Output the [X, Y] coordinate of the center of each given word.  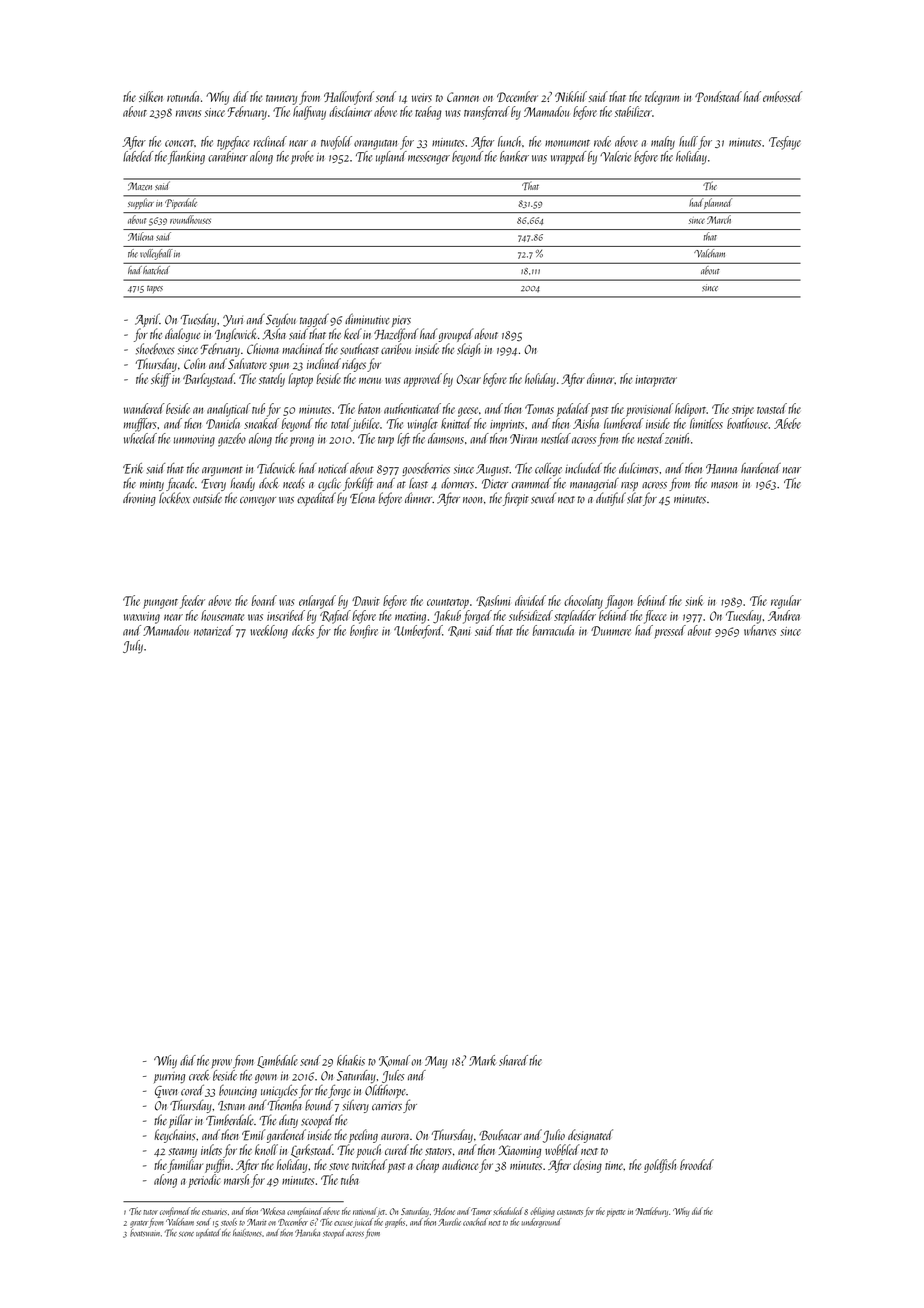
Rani [459, 631]
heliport [690, 410]
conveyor [258, 501]
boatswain [145, 1233]
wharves [760, 630]
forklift [358, 484]
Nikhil [571, 96]
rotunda [183, 96]
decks [303, 630]
